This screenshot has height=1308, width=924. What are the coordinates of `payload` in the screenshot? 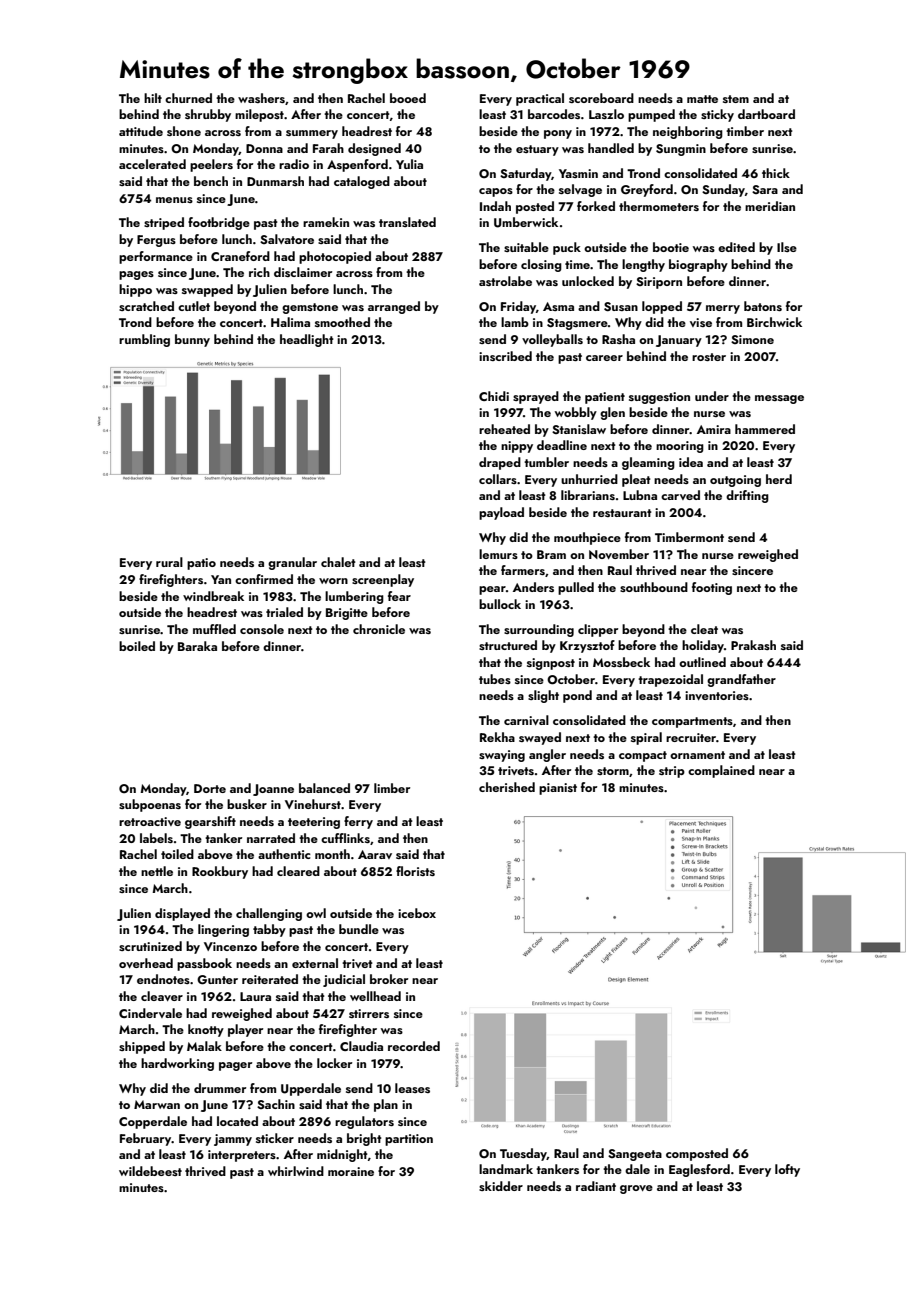 It's located at (501, 513).
